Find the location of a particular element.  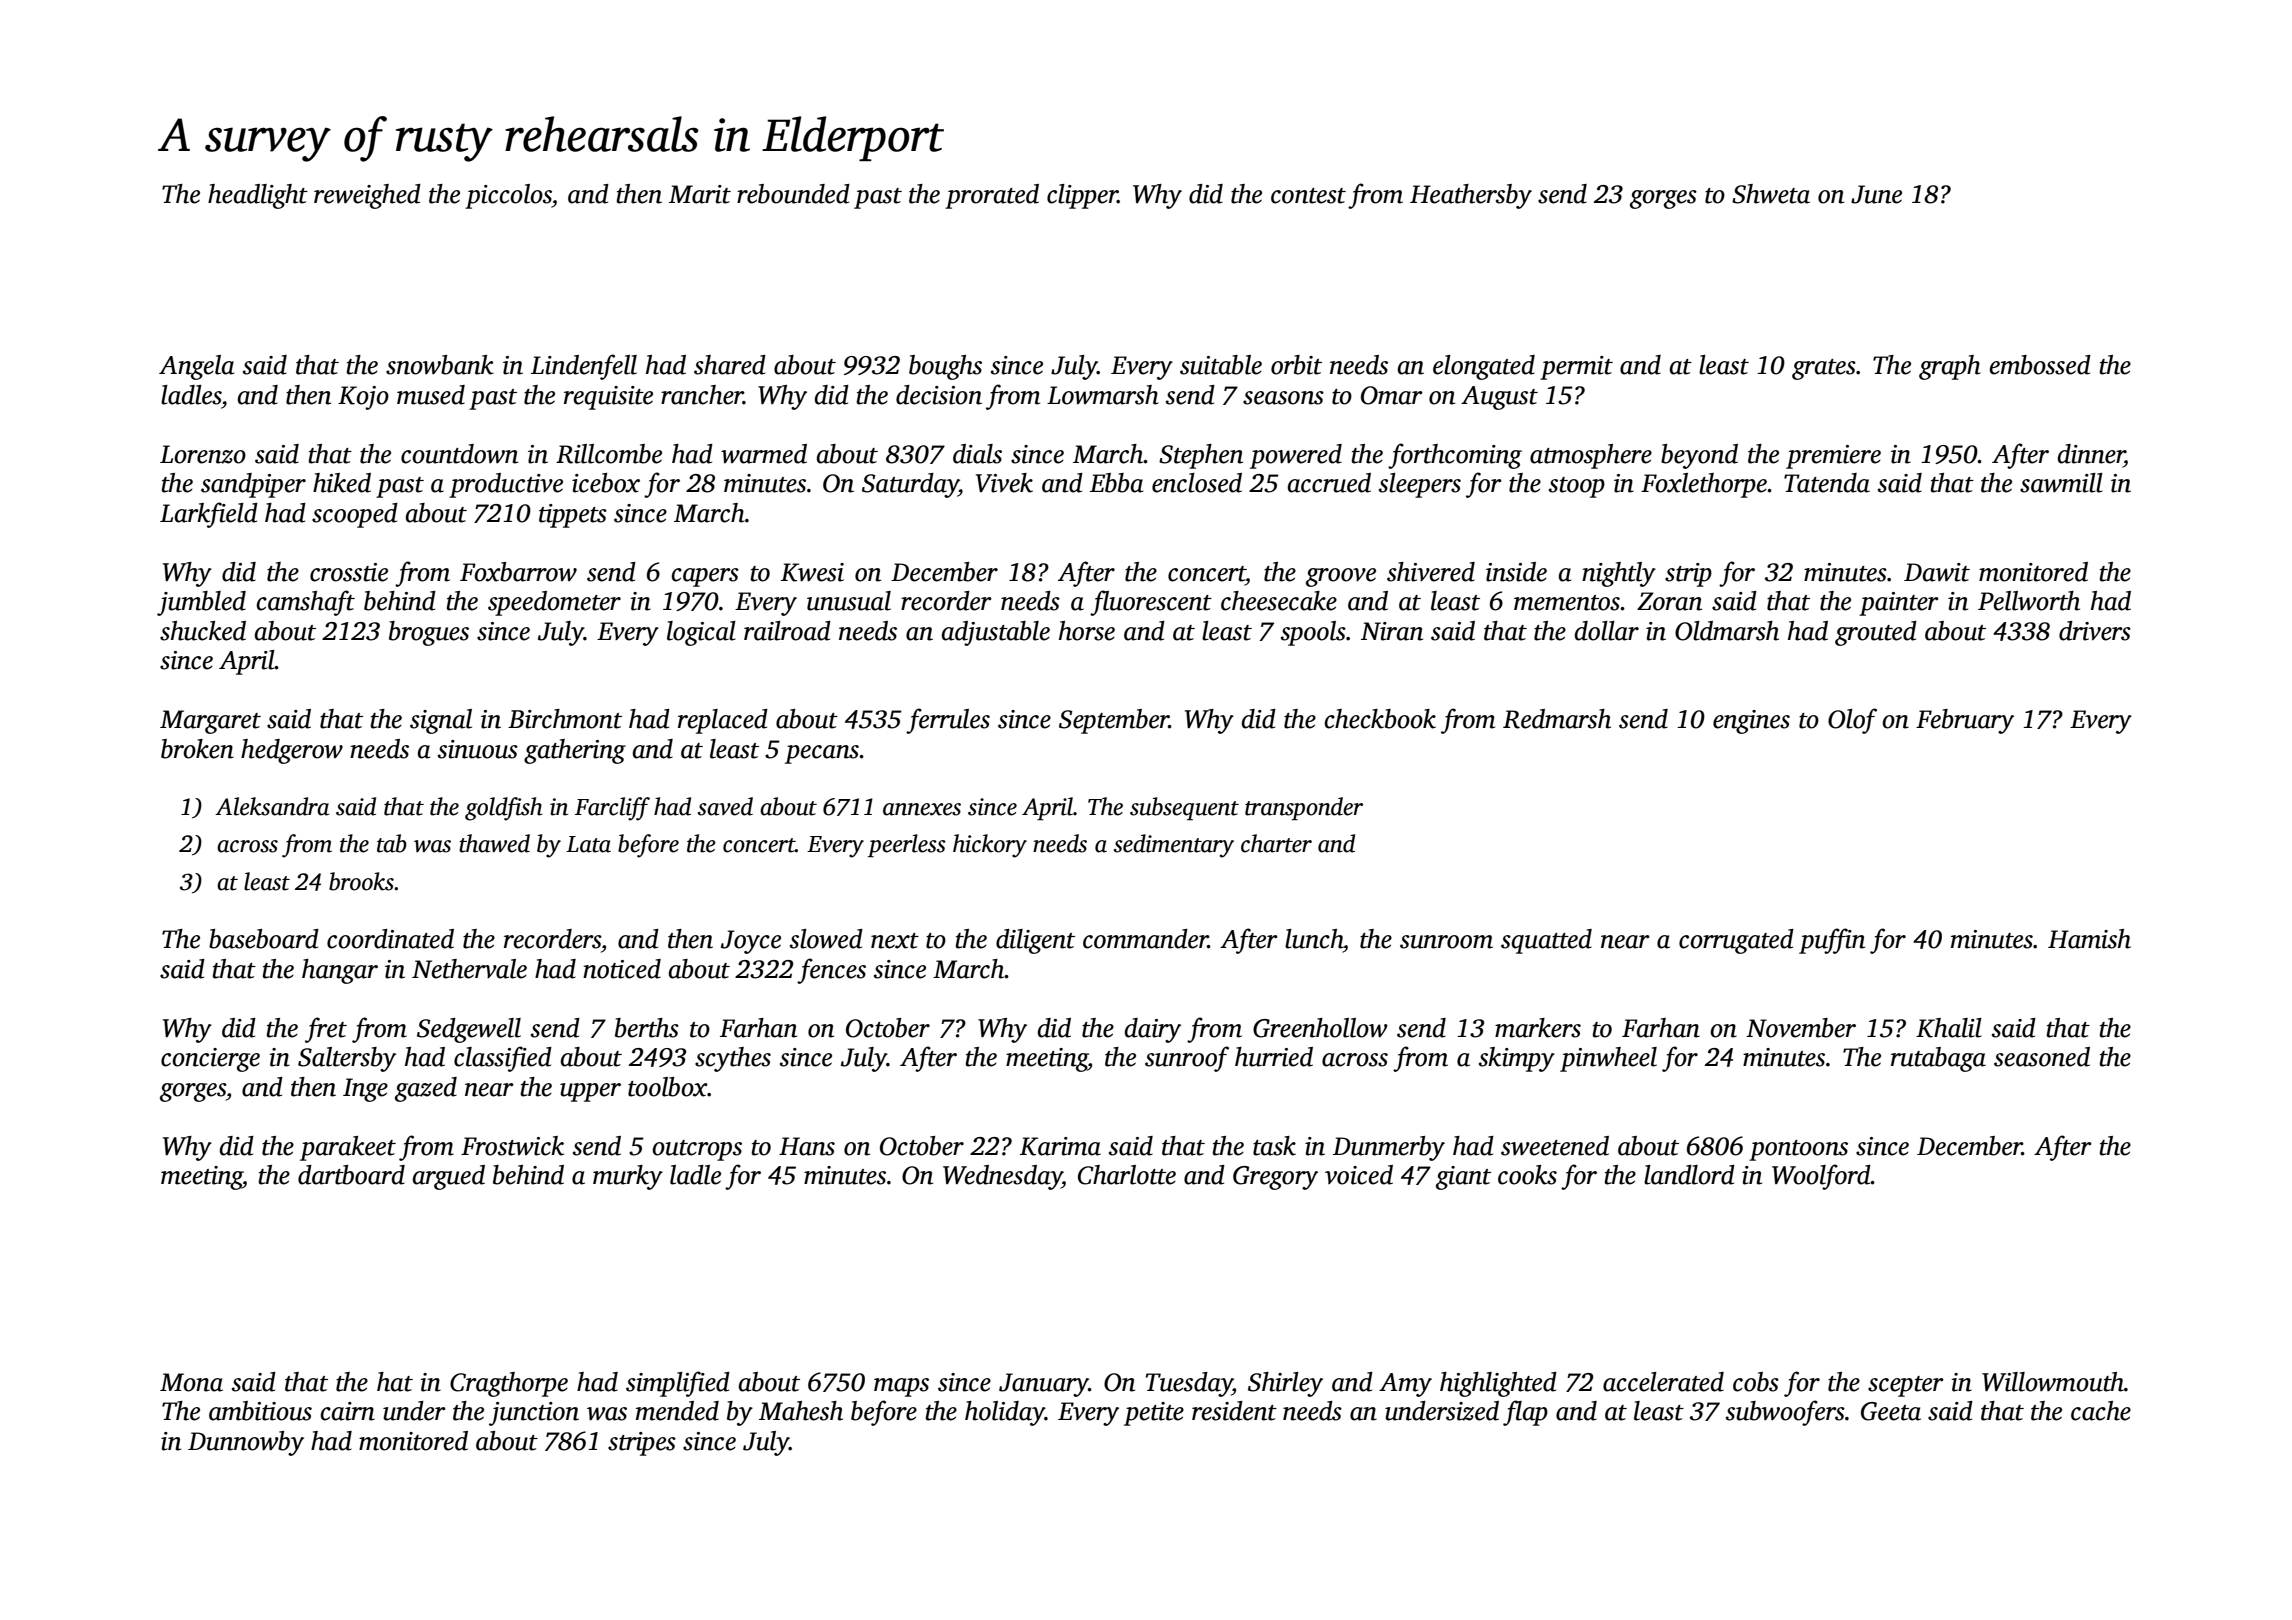

coordinated is located at coordinates (390, 939).
